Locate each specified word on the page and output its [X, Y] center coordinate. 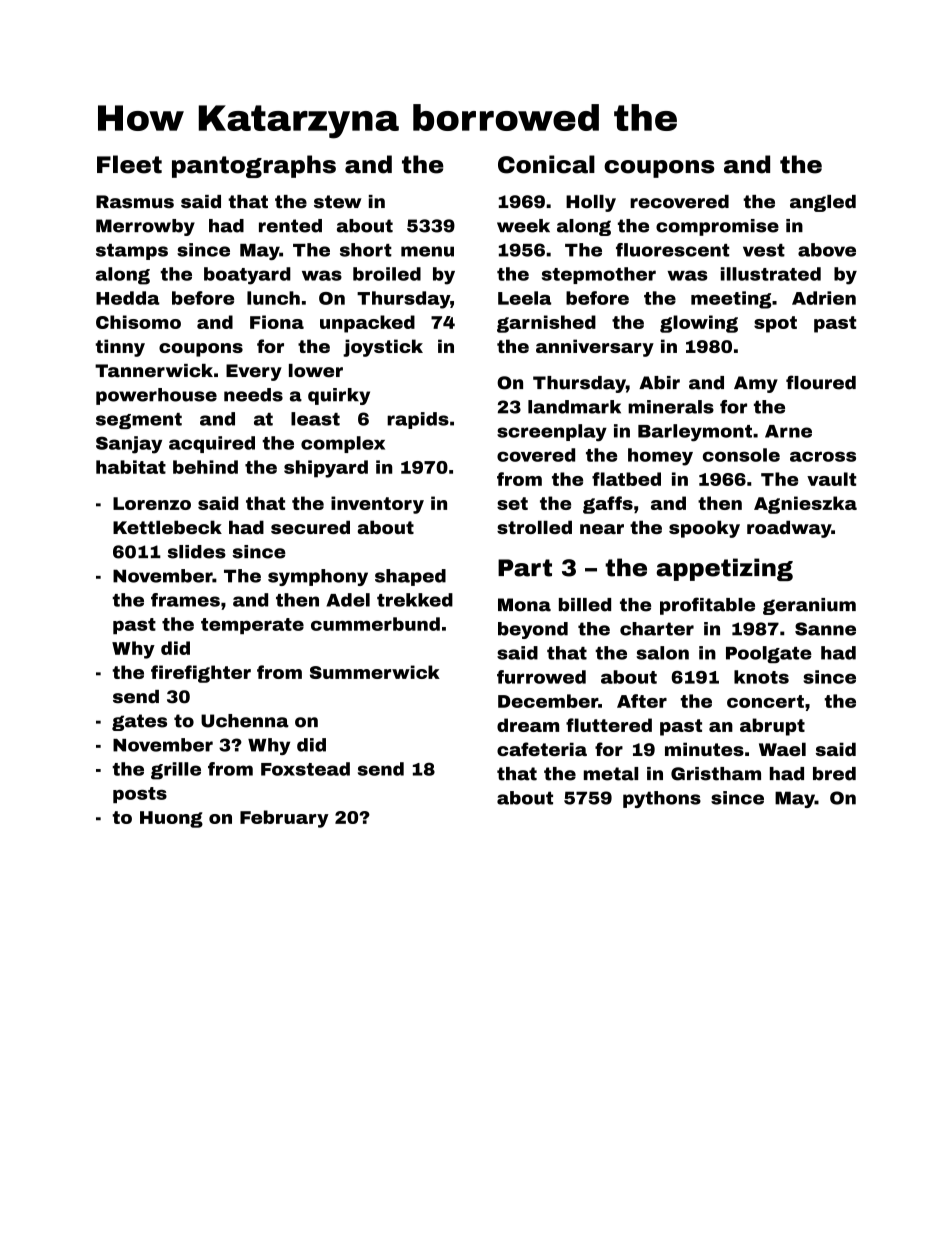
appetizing [724, 569]
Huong [171, 819]
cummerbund [375, 624]
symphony [318, 577]
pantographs [254, 166]
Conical [546, 164]
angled [823, 203]
